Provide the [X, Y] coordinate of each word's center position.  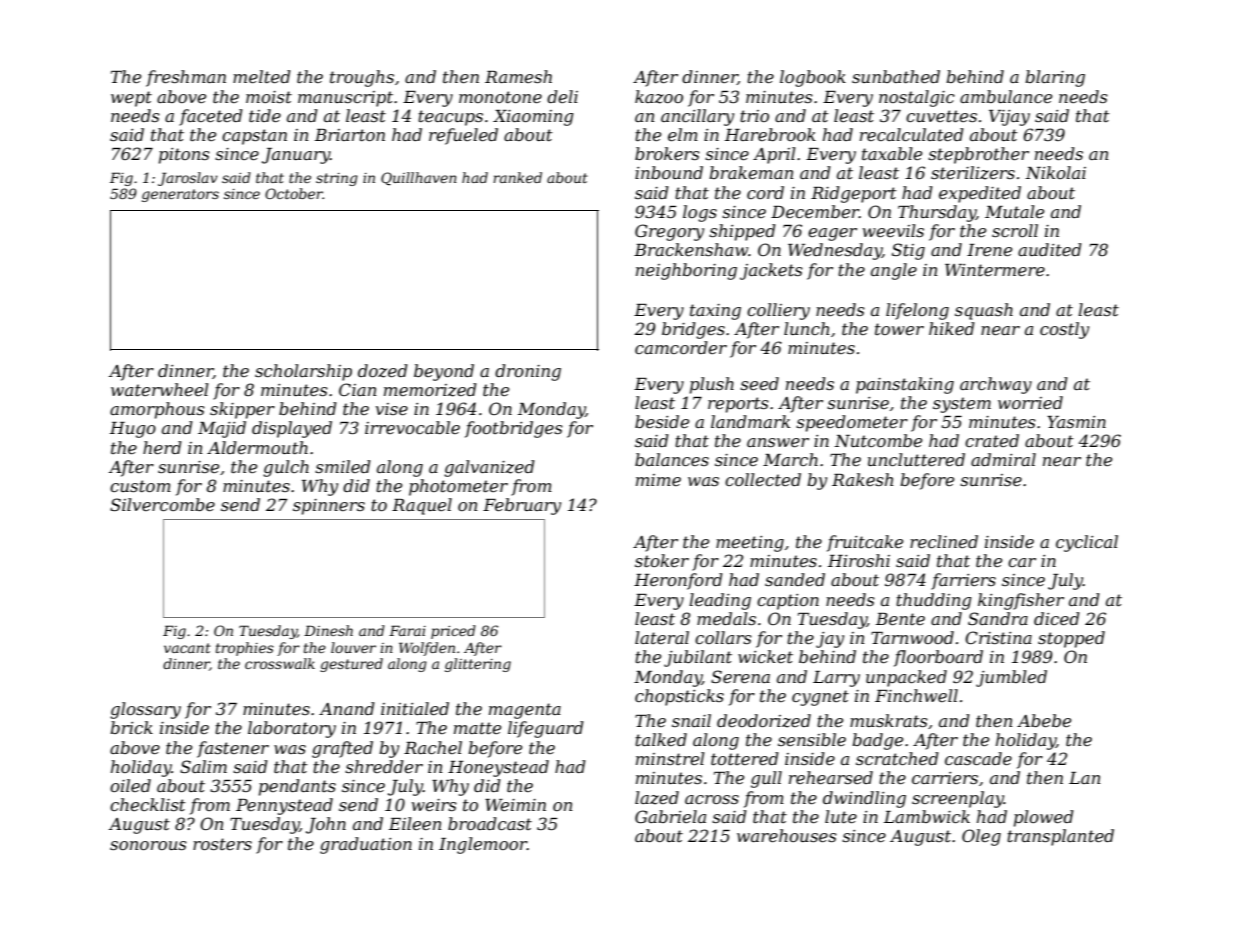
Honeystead [498, 768]
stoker [662, 560]
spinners [329, 507]
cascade [978, 758]
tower [899, 329]
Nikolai [1055, 172]
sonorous [148, 845]
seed [759, 383]
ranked [517, 177]
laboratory [292, 729]
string [337, 179]
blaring [1055, 78]
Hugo [133, 430]
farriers [963, 581]
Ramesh [518, 76]
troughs [362, 78]
